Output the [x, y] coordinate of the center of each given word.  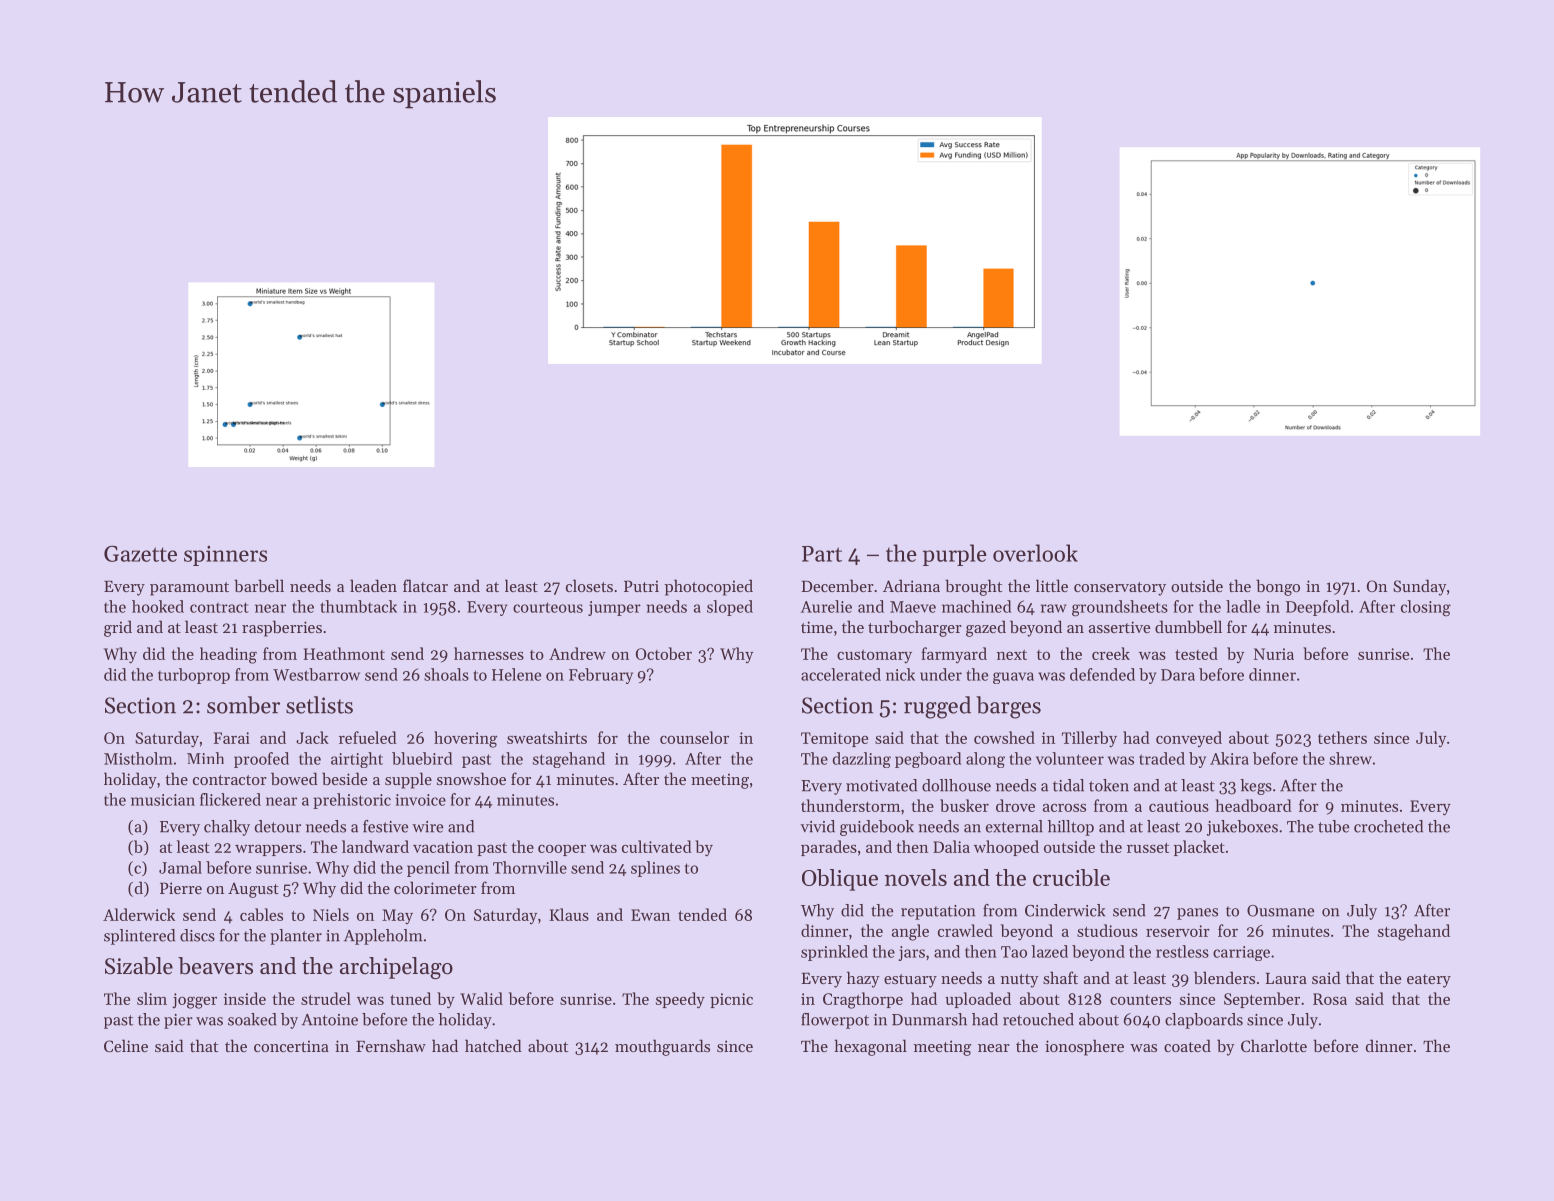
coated [1187, 1045]
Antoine [330, 1020]
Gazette [140, 553]
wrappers [268, 850]
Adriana [911, 585]
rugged [937, 707]
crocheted [1388, 826]
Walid [481, 998]
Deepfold [1317, 608]
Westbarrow [316, 674]
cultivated [657, 846]
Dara [1178, 675]
